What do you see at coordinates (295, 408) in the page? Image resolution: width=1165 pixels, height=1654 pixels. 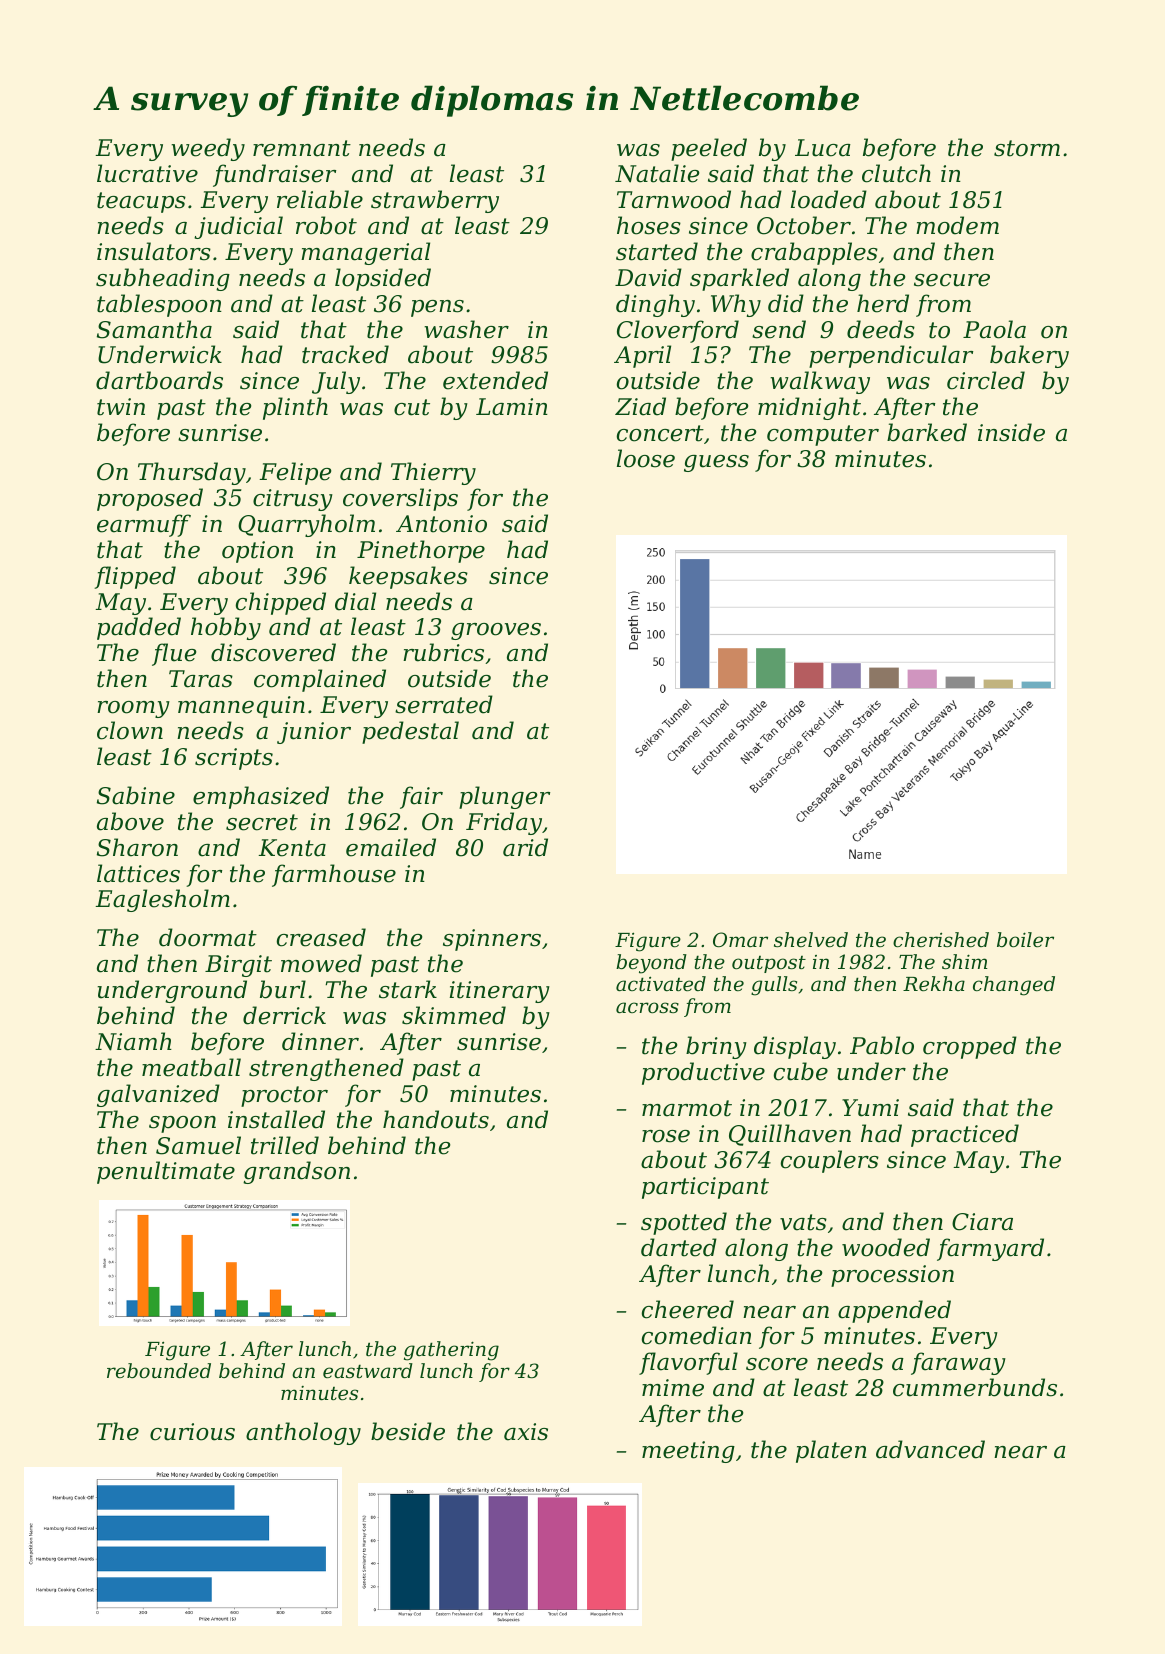 I see `plinth` at bounding box center [295, 408].
